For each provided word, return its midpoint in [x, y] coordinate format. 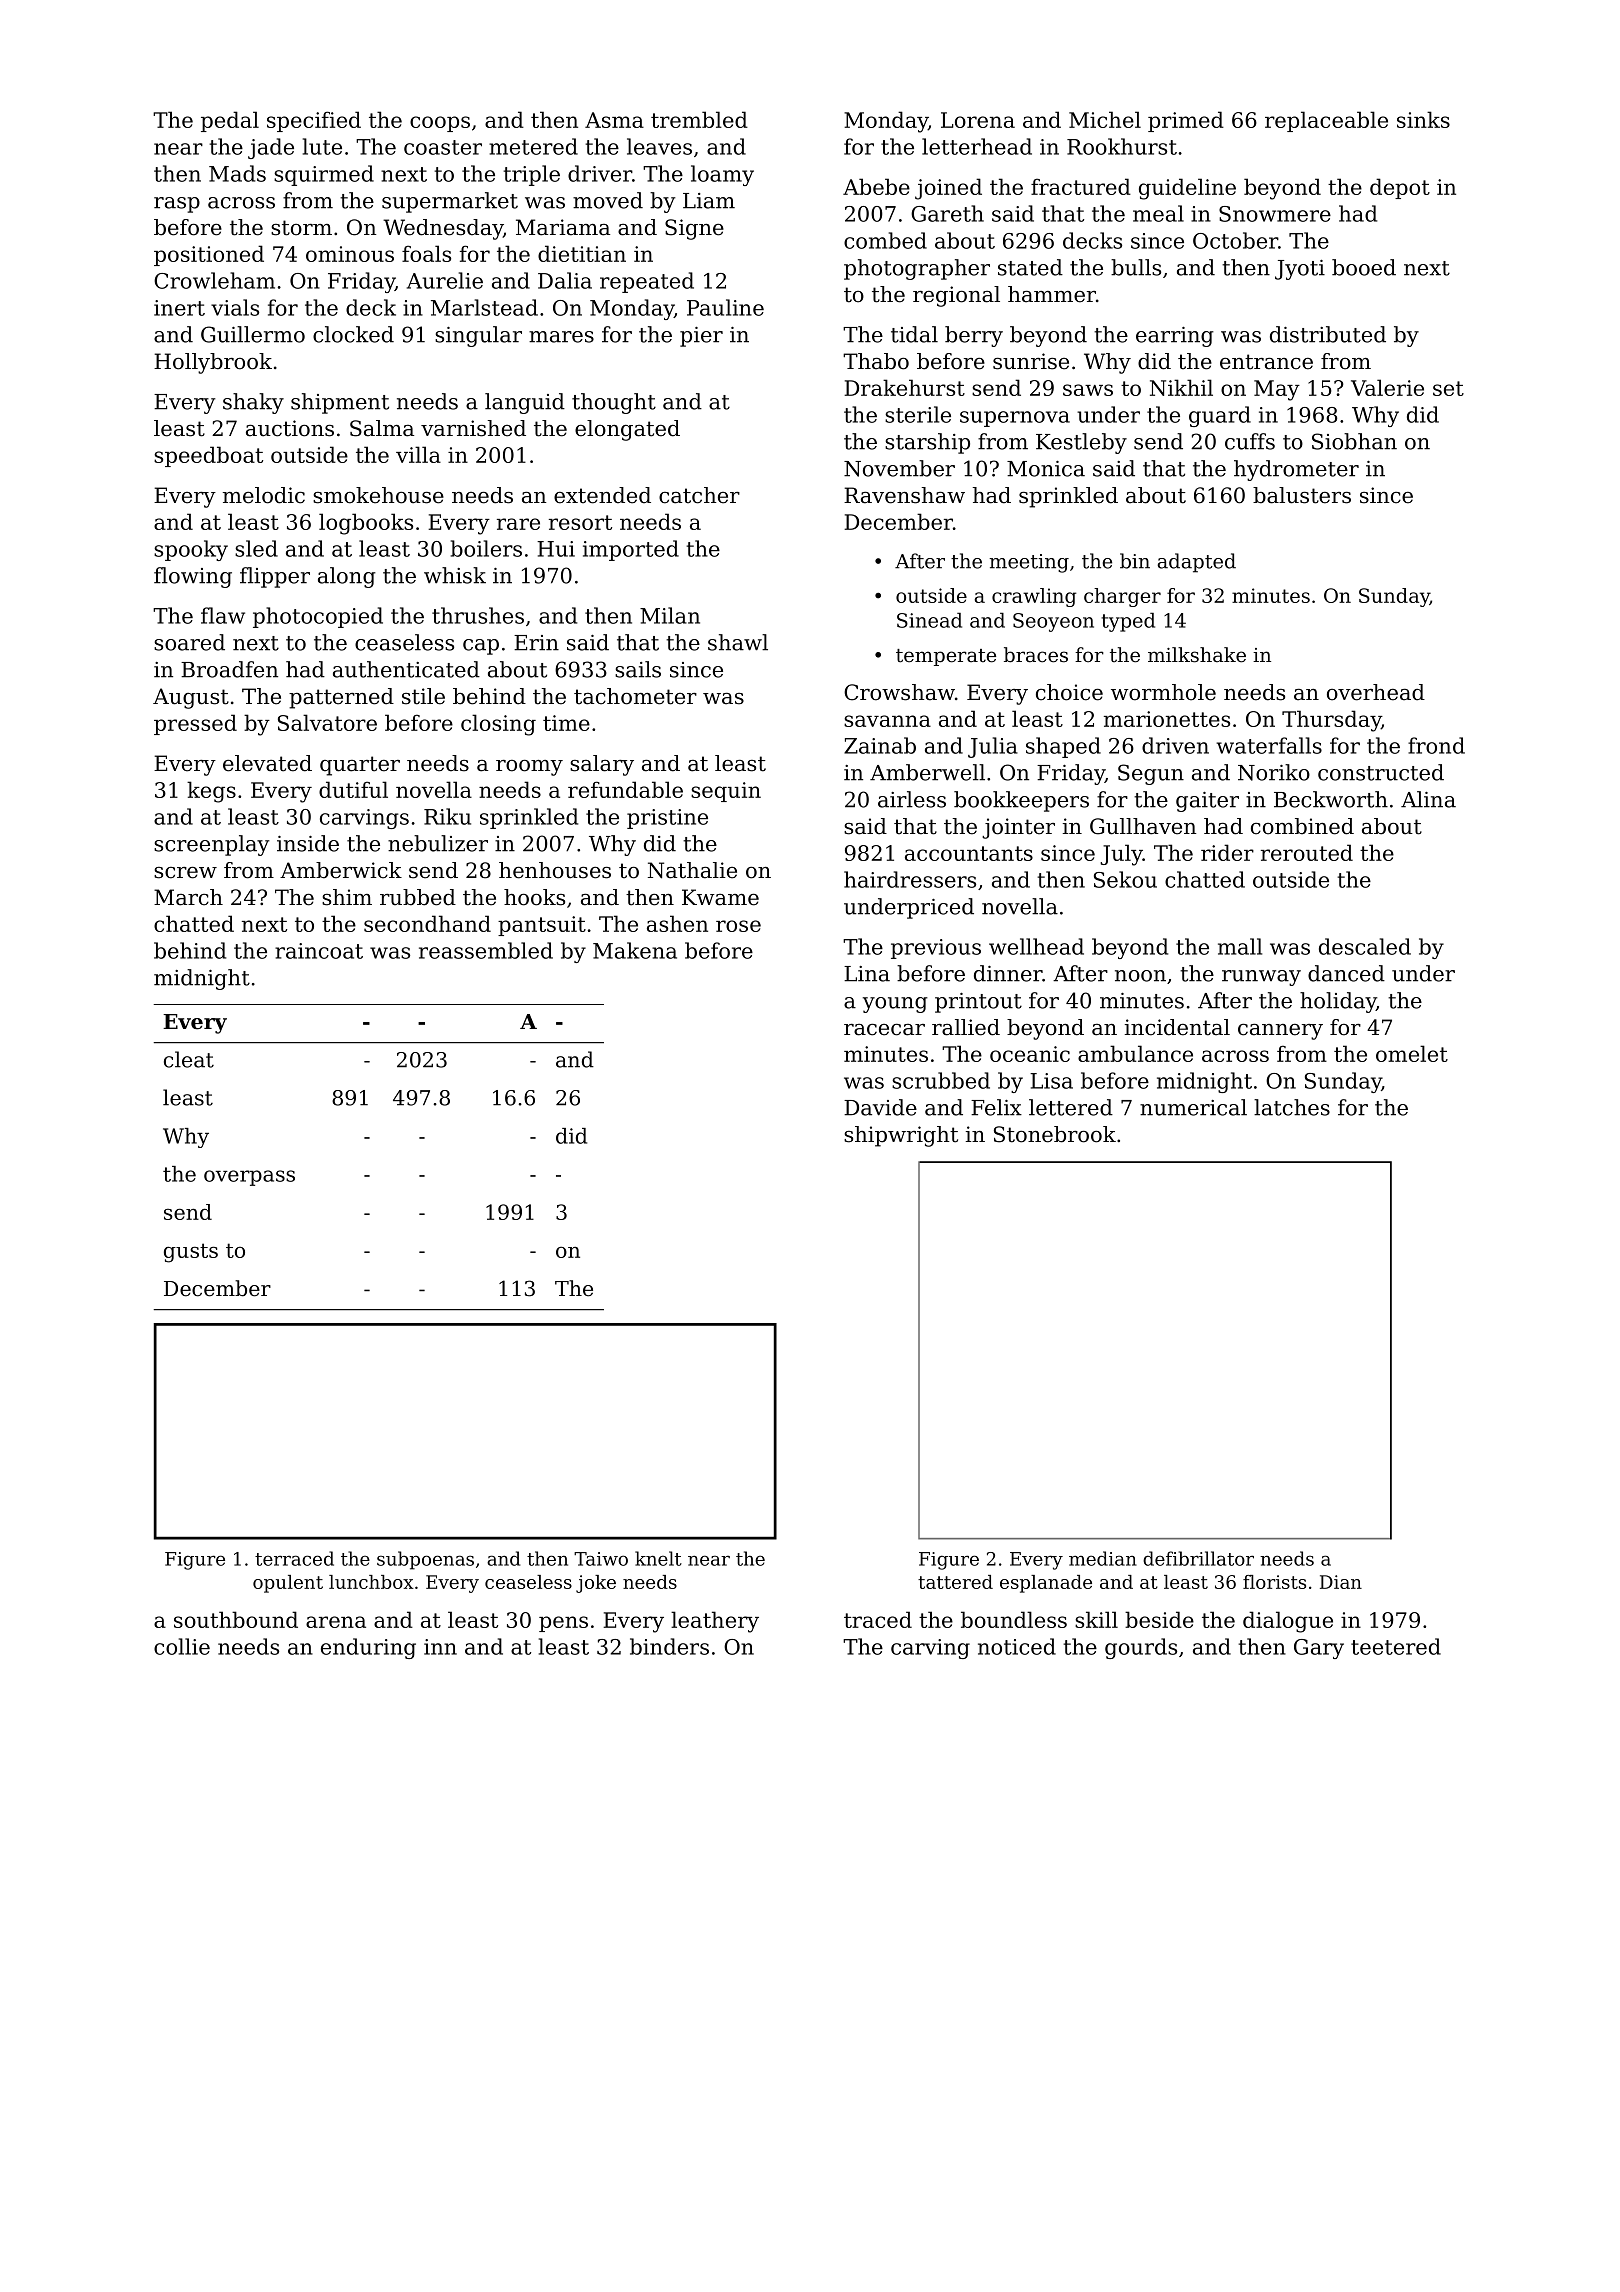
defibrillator [1198, 1558]
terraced [294, 1558]
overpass [249, 1178]
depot [1400, 188]
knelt [658, 1558]
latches [1292, 1107]
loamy [722, 175]
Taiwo [601, 1559]
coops [440, 124]
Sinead [929, 620]
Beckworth [1331, 799]
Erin [536, 643]
